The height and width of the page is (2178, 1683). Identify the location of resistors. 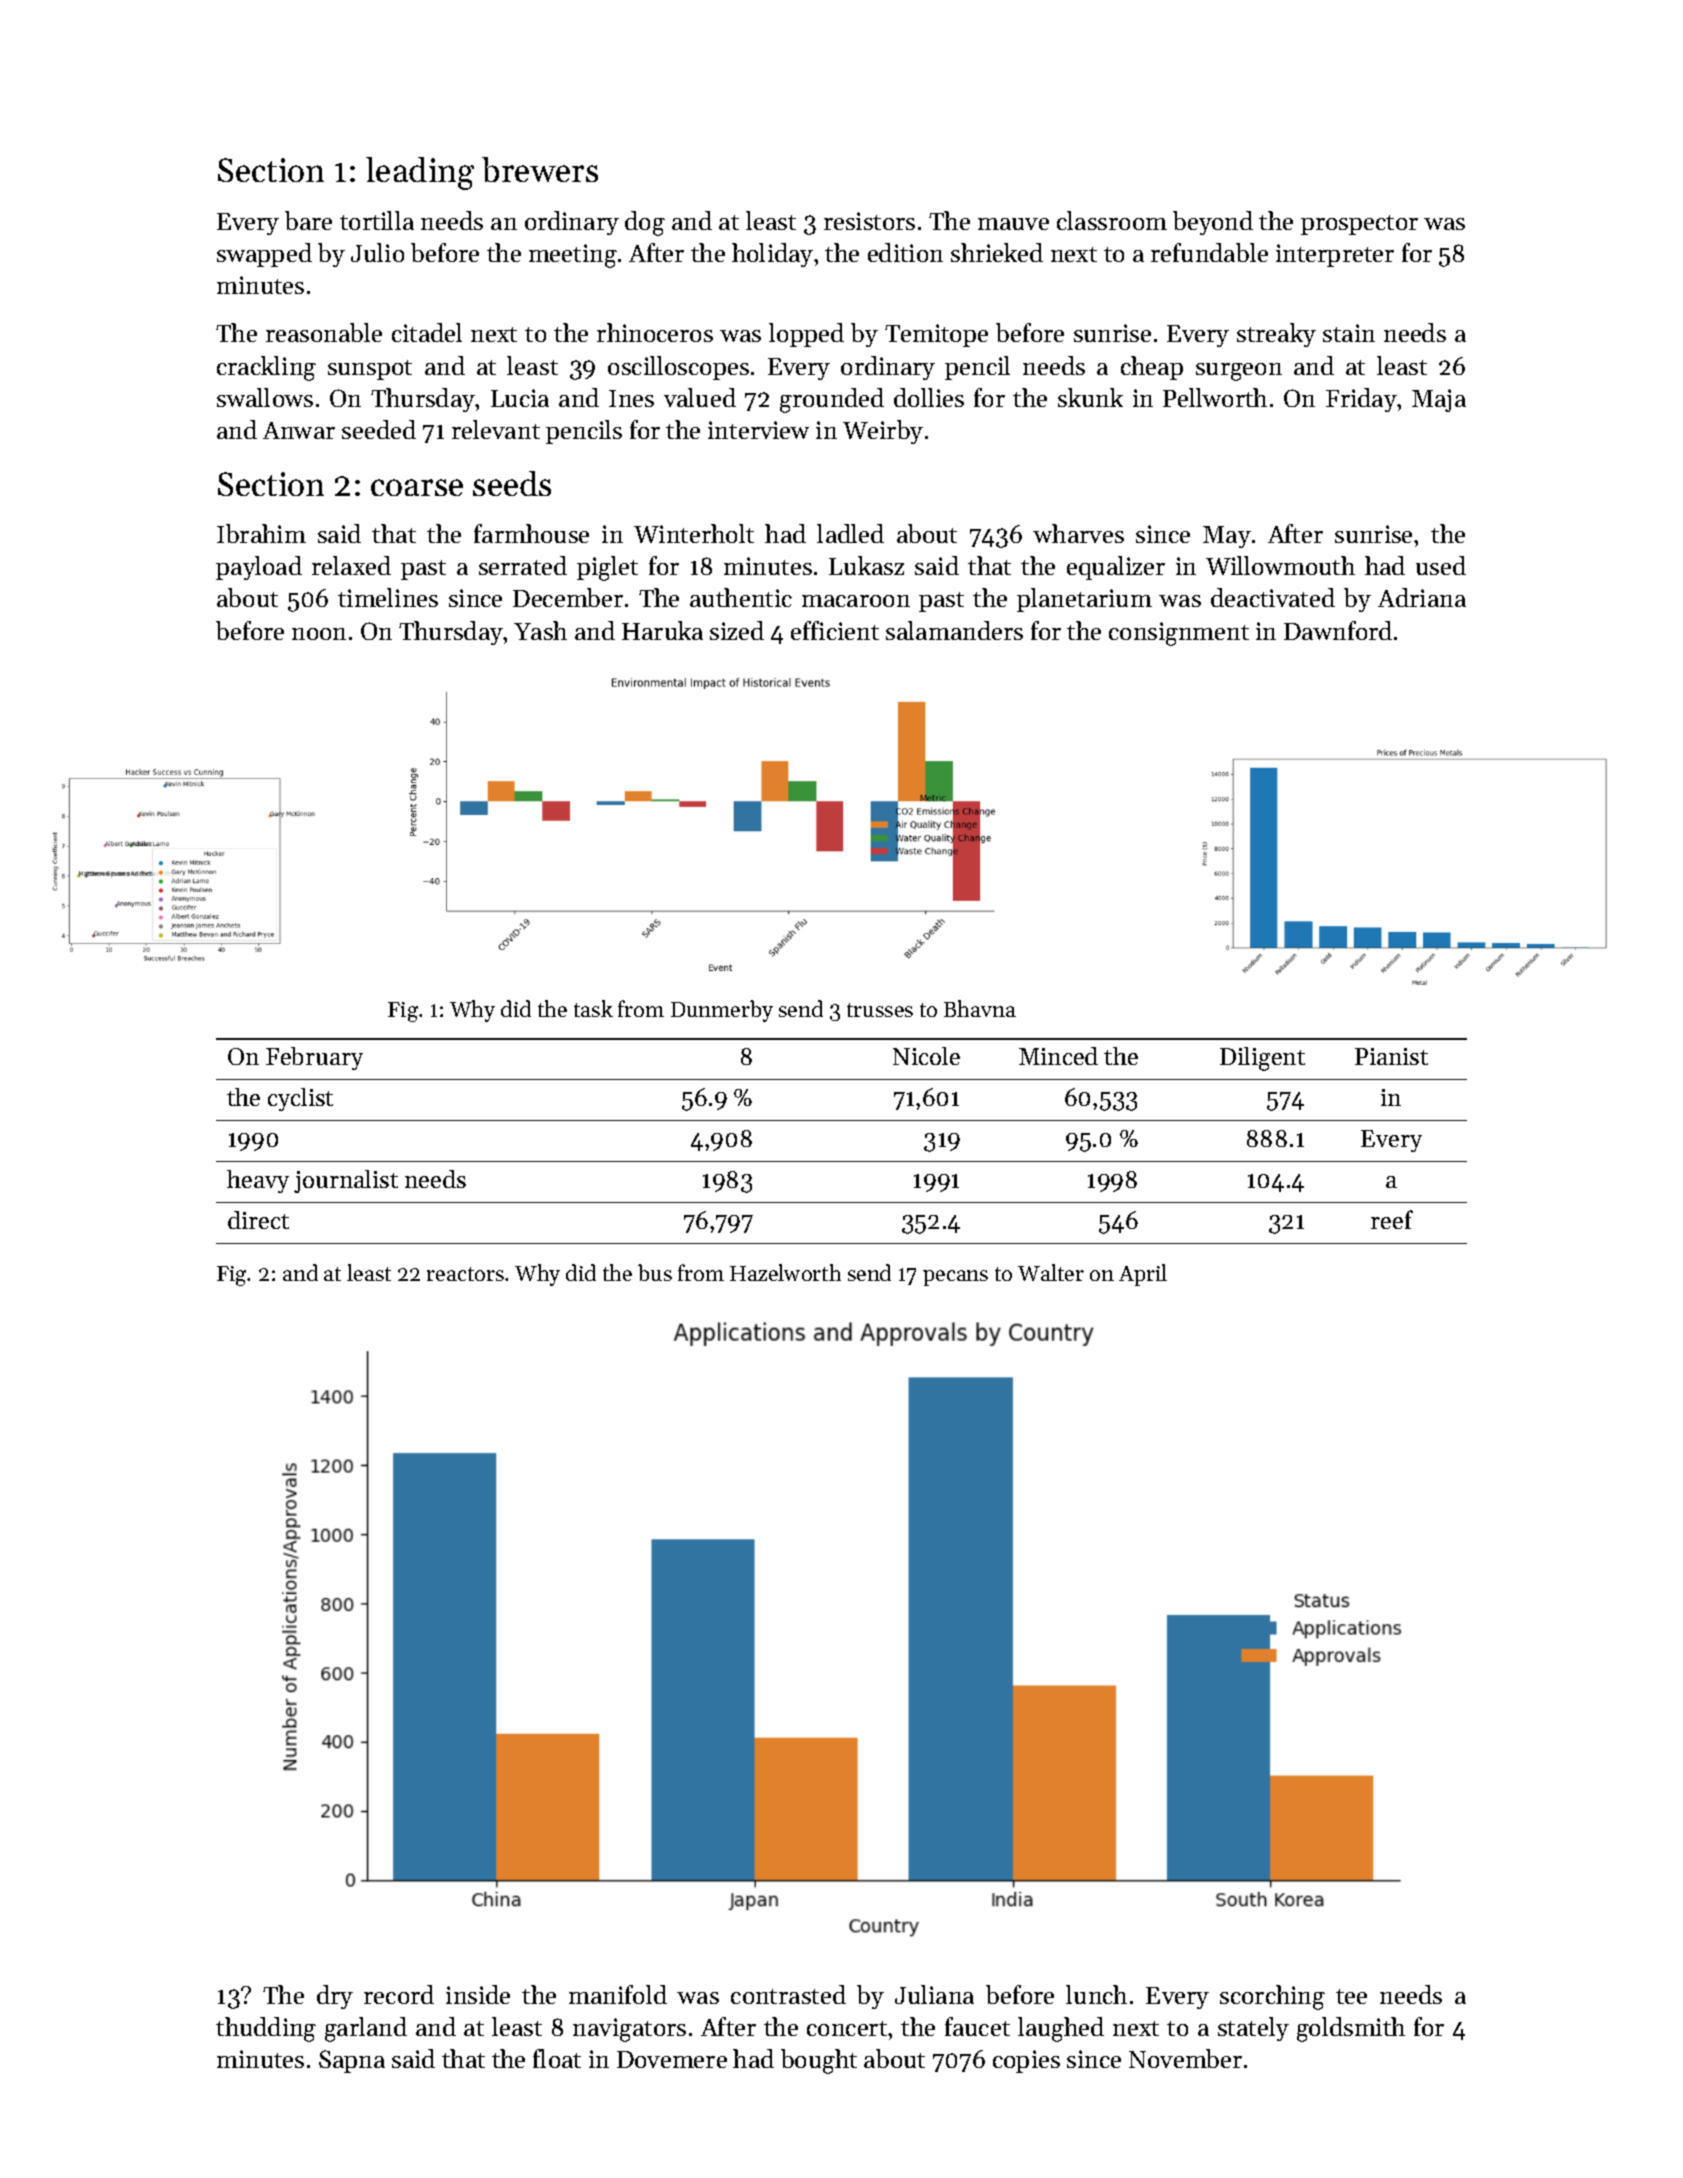
(869, 221).
